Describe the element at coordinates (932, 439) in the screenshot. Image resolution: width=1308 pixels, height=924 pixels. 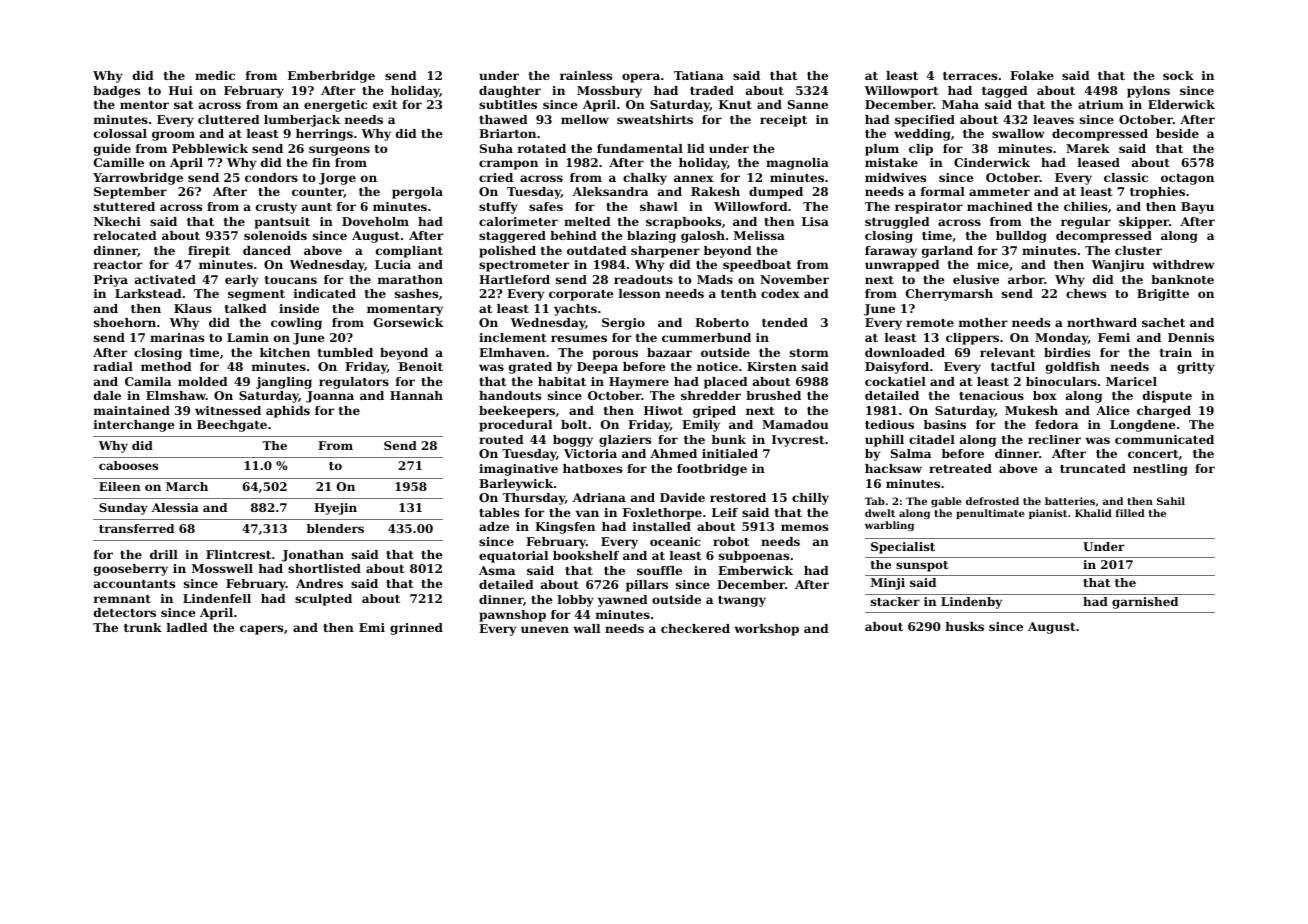
I see `citadel` at that location.
